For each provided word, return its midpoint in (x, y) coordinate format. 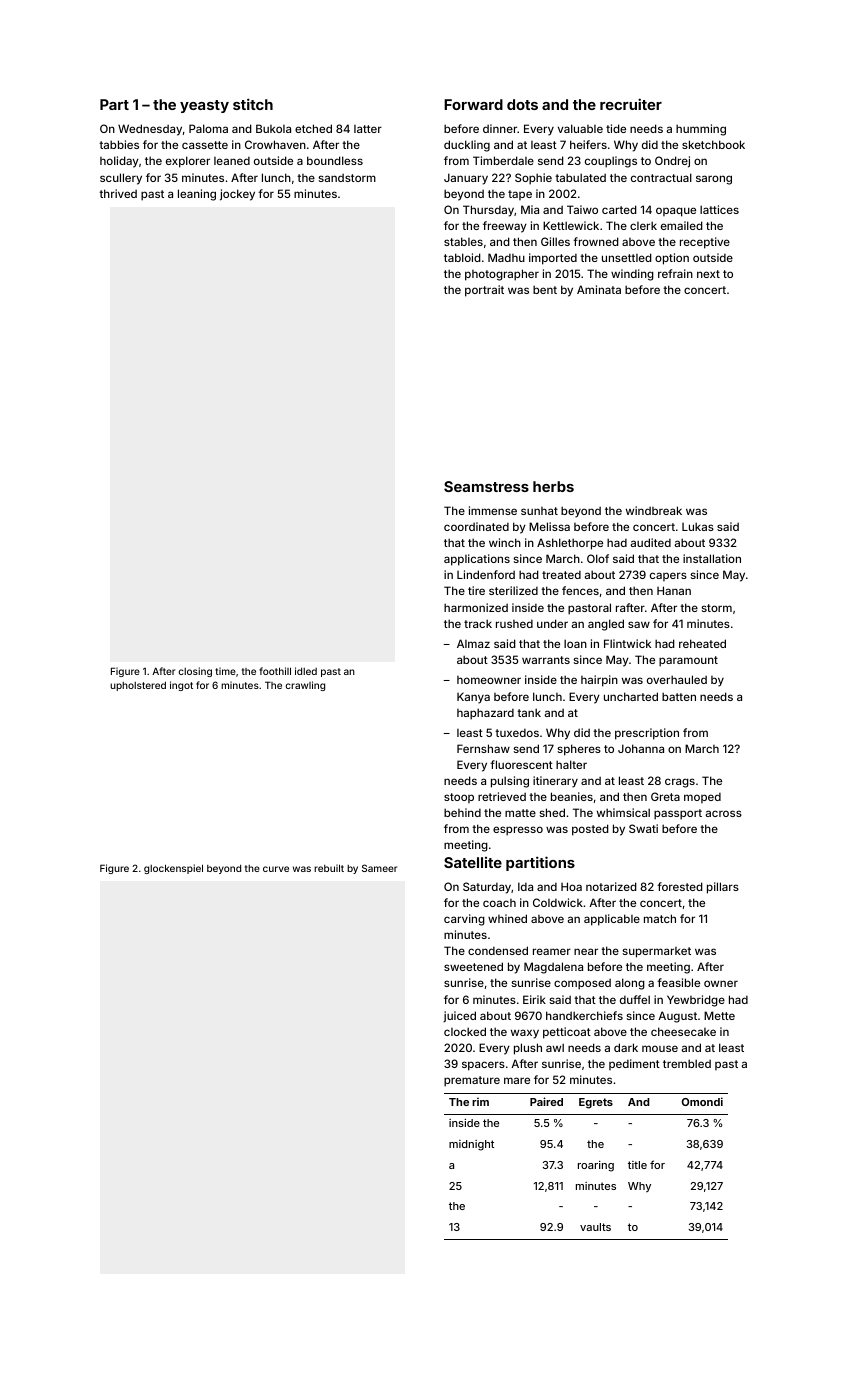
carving (464, 920)
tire (476, 590)
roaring (596, 1166)
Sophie (533, 179)
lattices (719, 209)
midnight (471, 1145)
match (660, 918)
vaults (595, 1227)
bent (545, 289)
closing (195, 672)
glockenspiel (173, 869)
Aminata (599, 289)
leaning (197, 195)
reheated (702, 643)
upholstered (138, 686)
